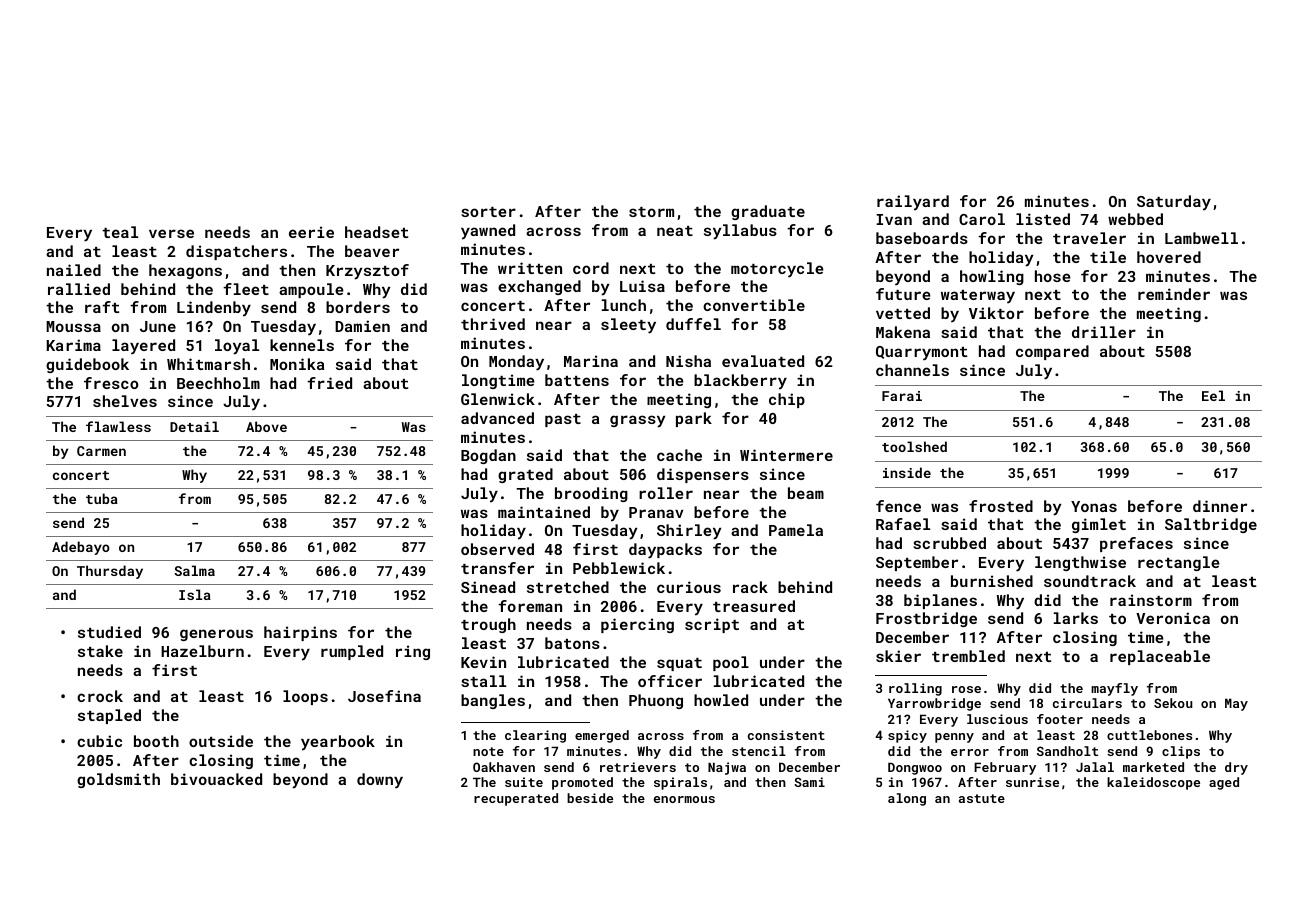 This screenshot has width=1308, height=924. What do you see at coordinates (740, 382) in the screenshot?
I see `blackberry` at bounding box center [740, 382].
